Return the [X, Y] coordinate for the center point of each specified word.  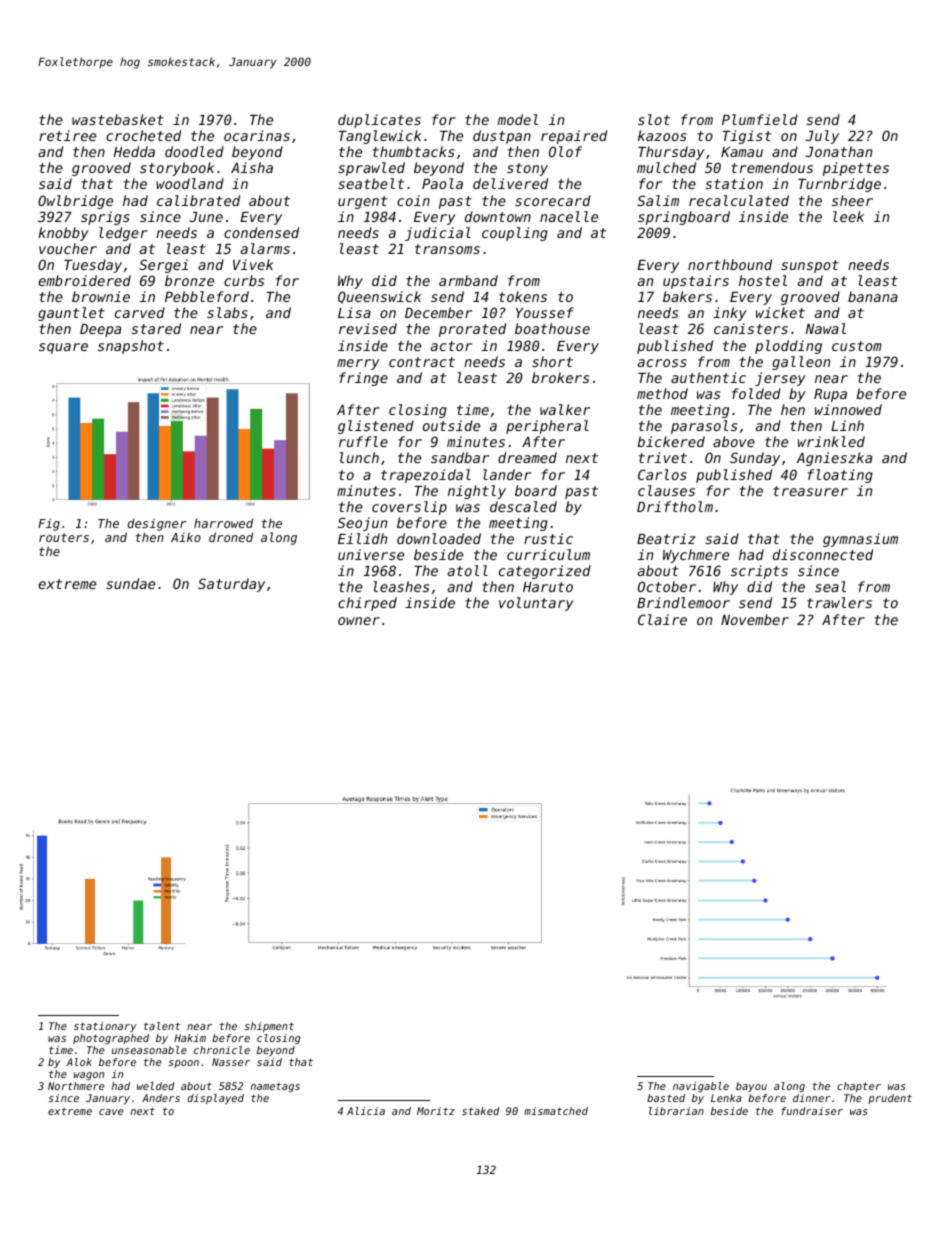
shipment [269, 1027]
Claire [662, 619]
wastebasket [118, 119]
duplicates [379, 121]
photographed [111, 1039]
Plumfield [760, 119]
